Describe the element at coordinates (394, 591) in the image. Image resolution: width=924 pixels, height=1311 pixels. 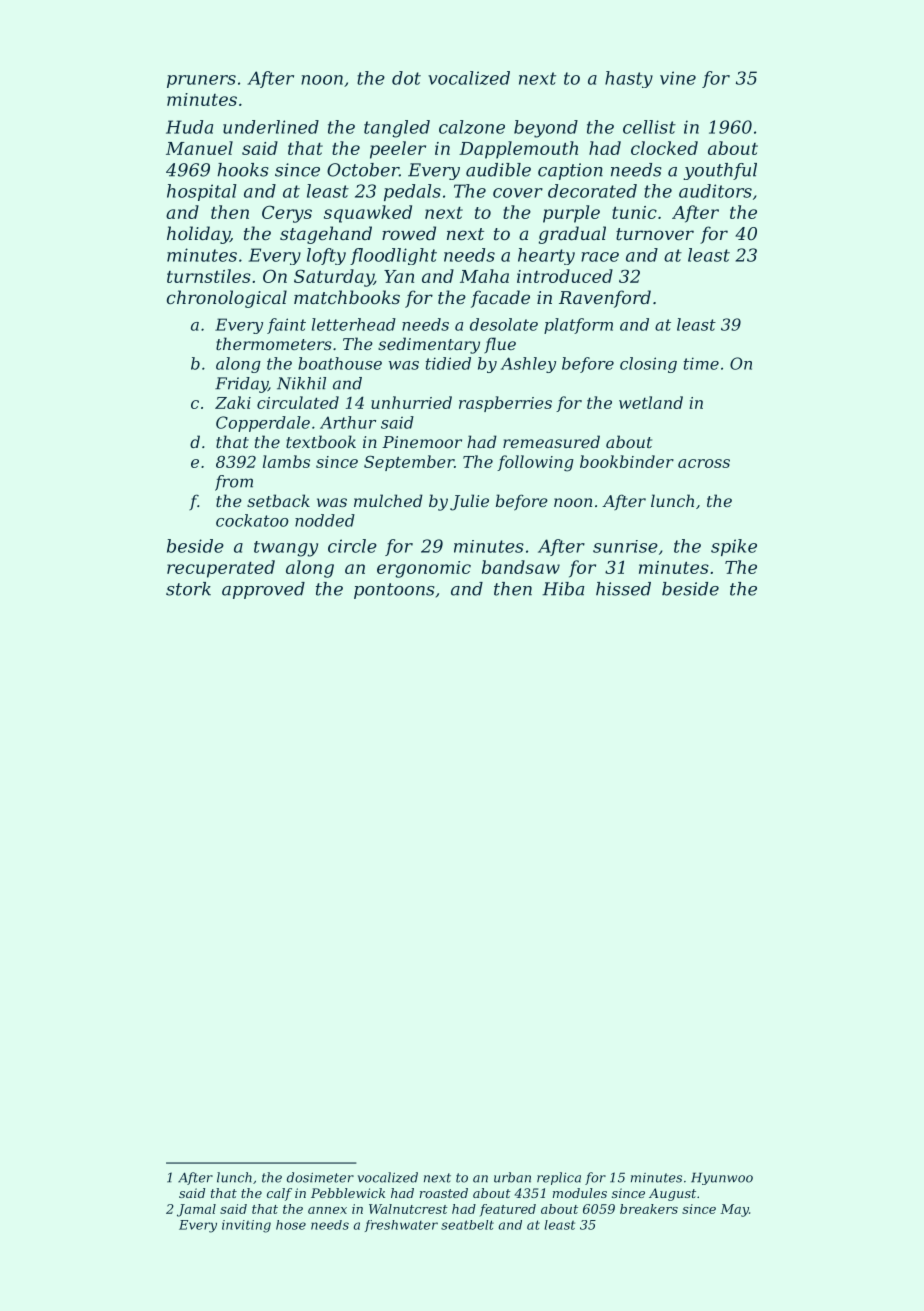
I see `pontoons` at that location.
